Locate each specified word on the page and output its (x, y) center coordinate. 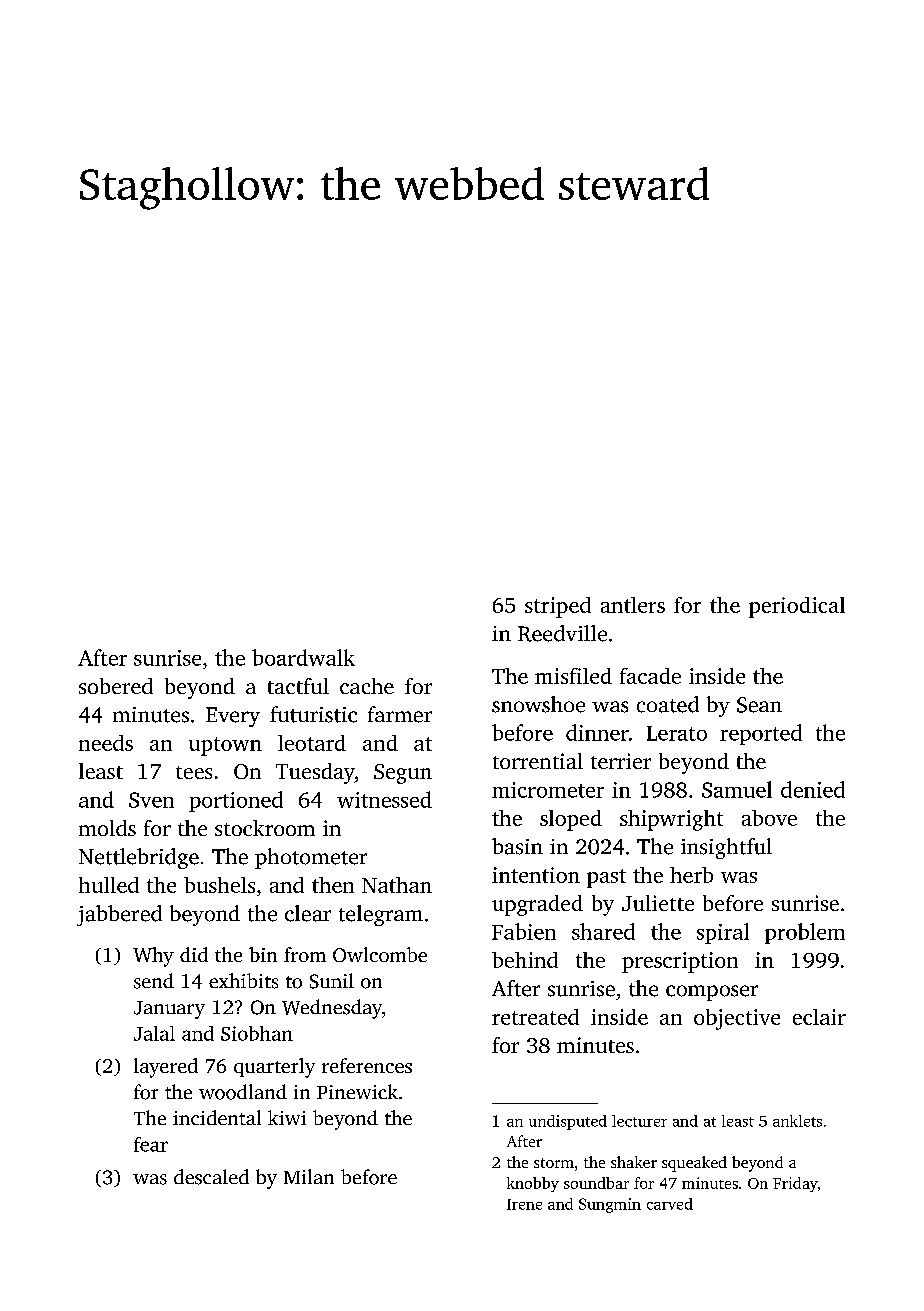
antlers (633, 605)
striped (558, 607)
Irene (524, 1204)
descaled (211, 1177)
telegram (381, 915)
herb (691, 875)
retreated (535, 1017)
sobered (116, 686)
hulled (109, 885)
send (154, 981)
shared (603, 931)
